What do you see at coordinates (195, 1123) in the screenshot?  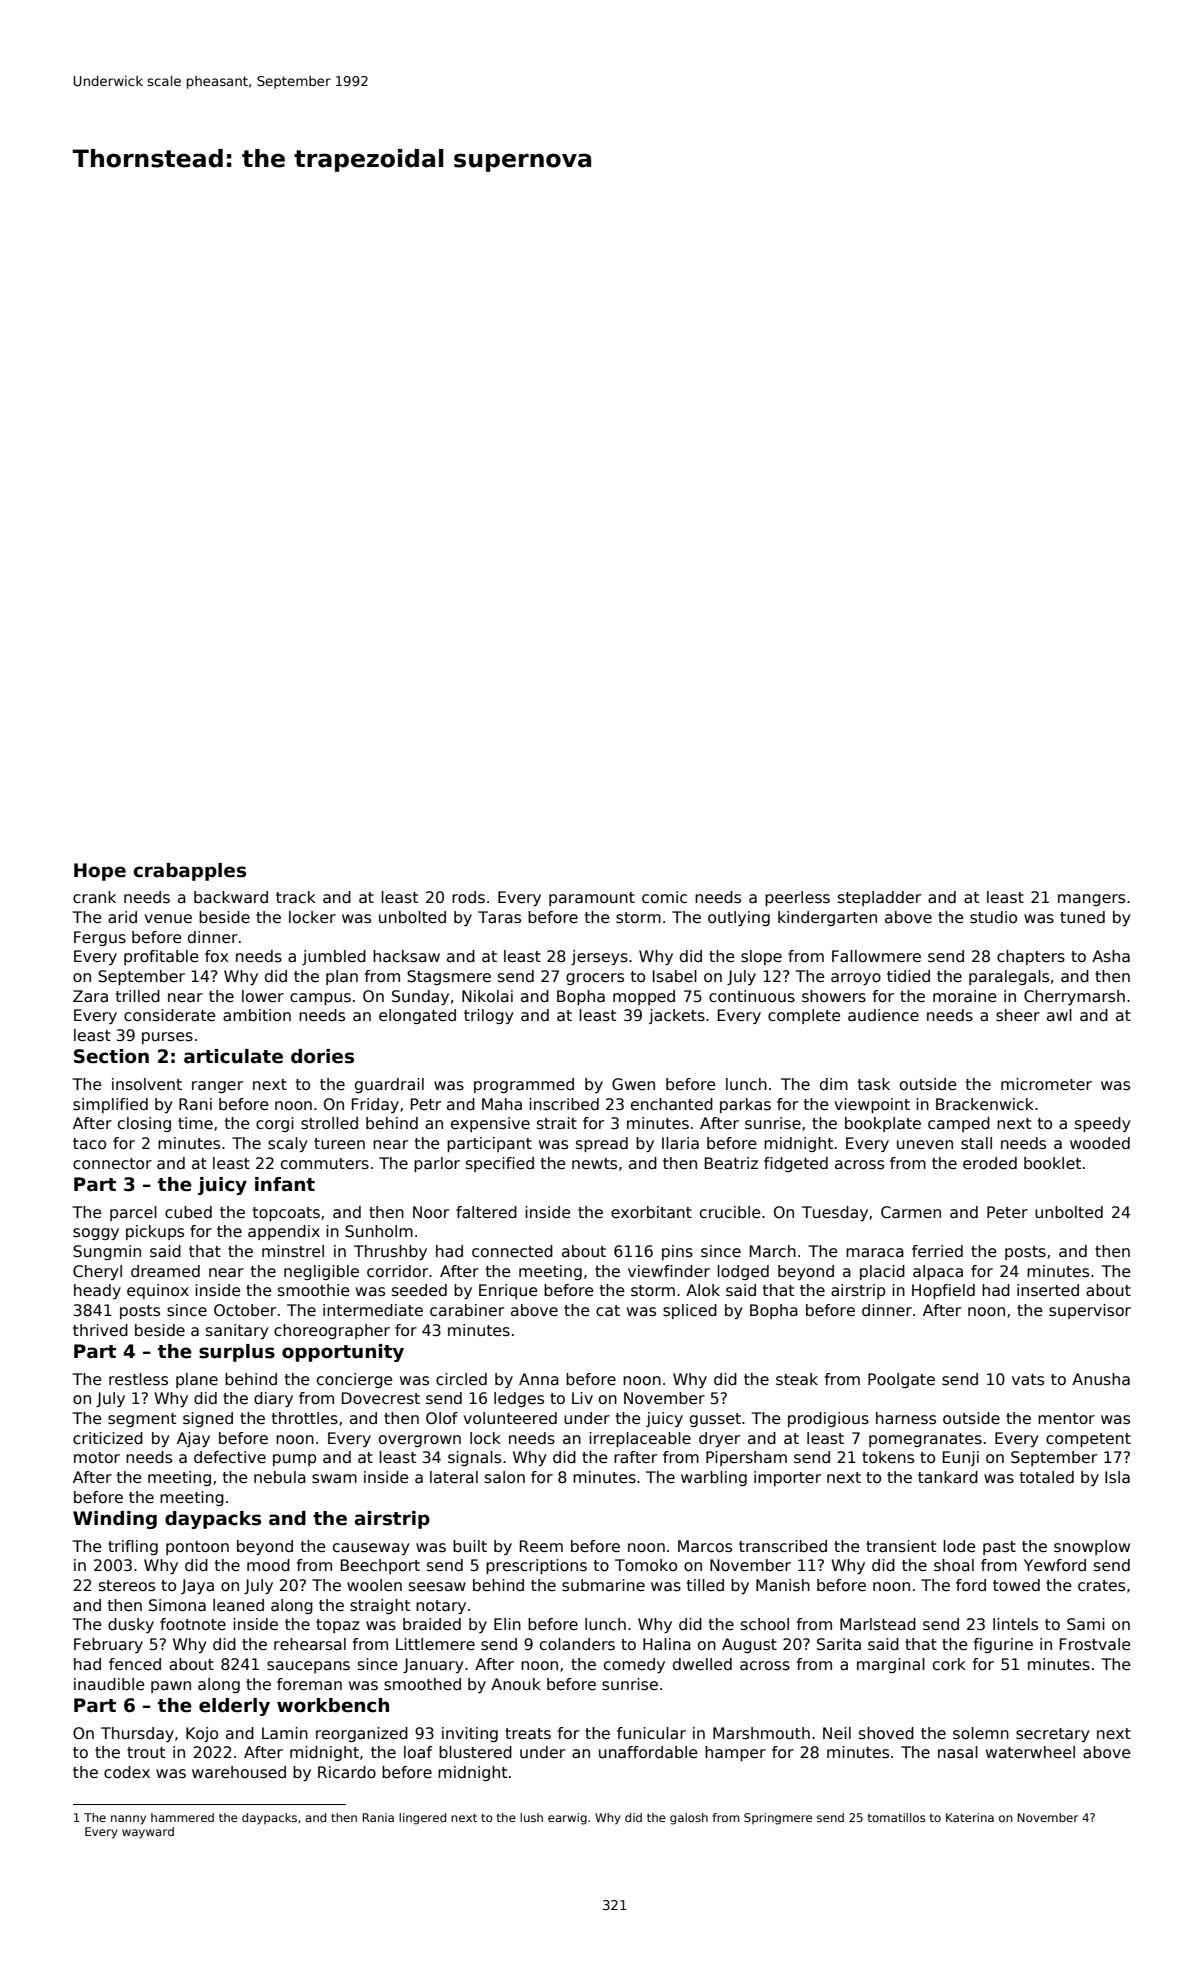 I see `time` at bounding box center [195, 1123].
